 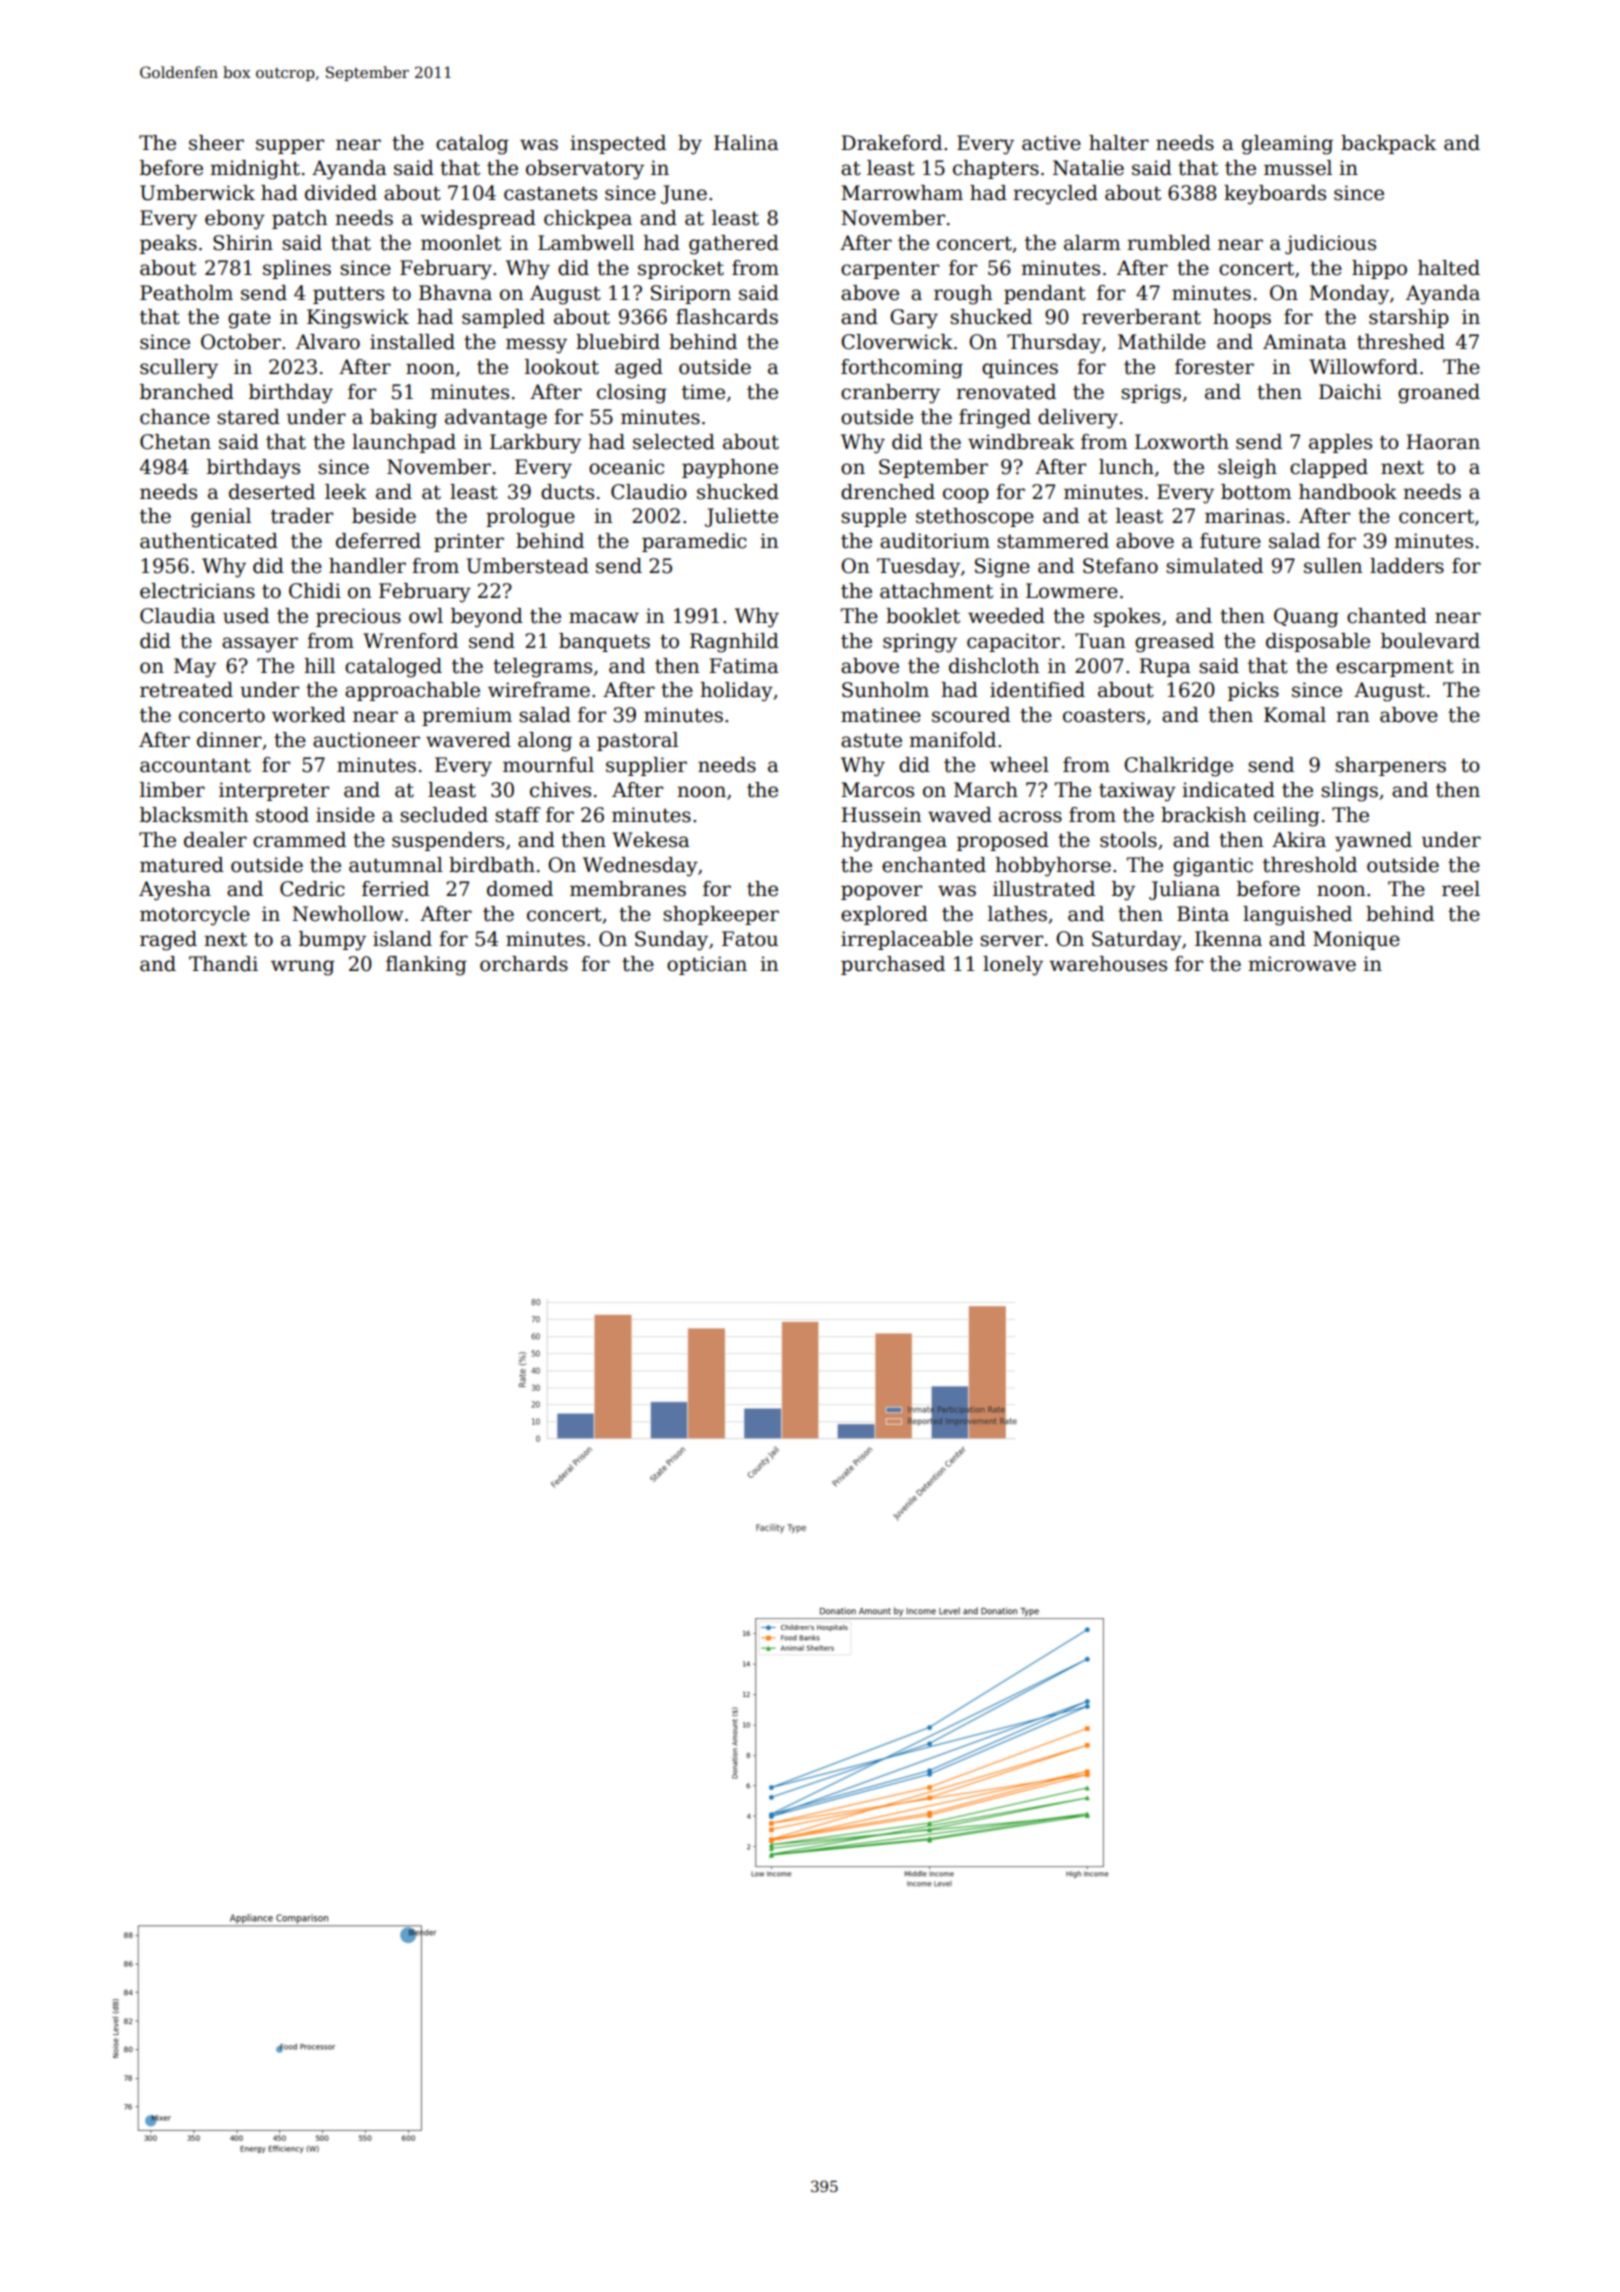 I want to click on astute, so click(x=871, y=740).
